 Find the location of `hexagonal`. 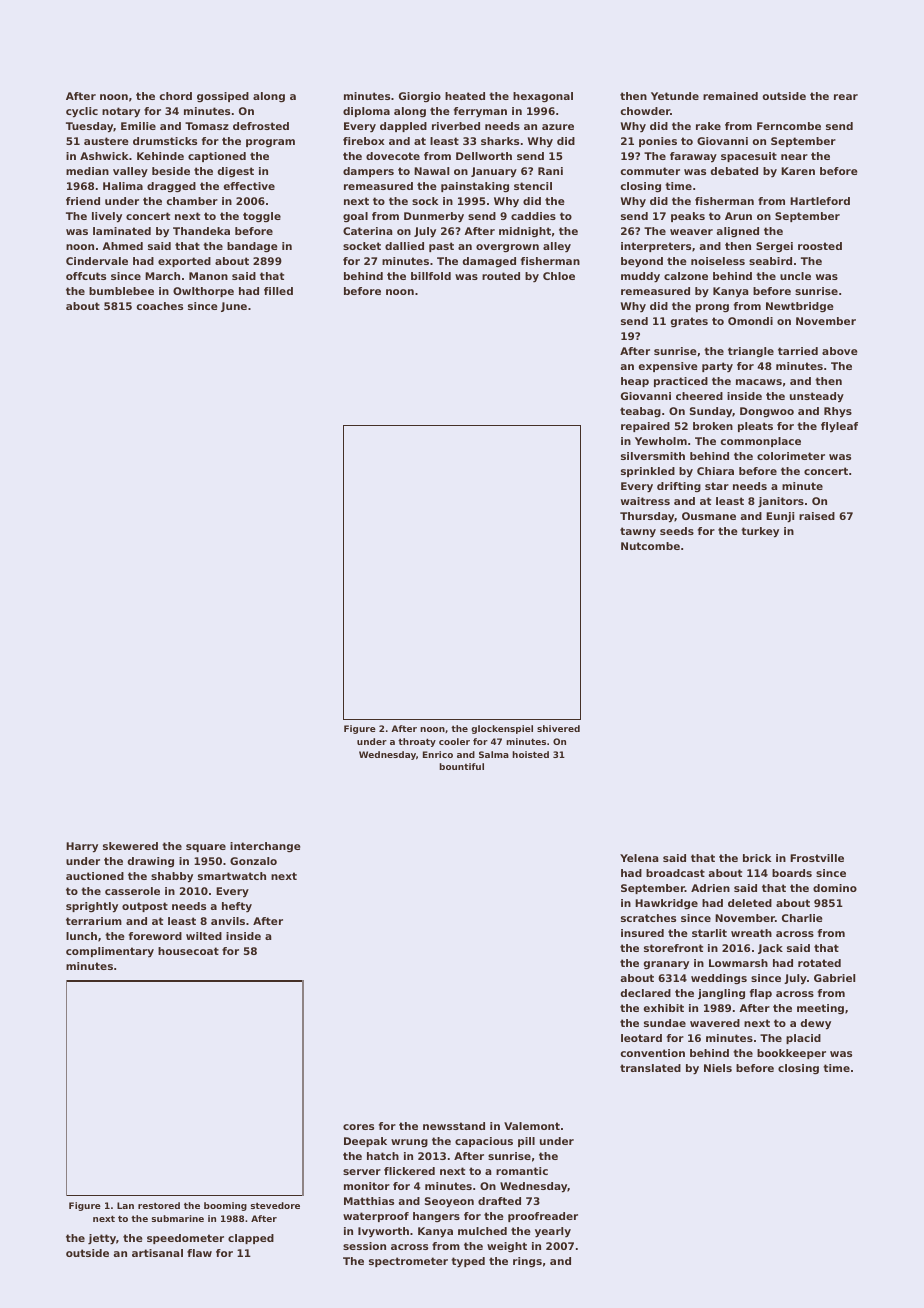

hexagonal is located at coordinates (543, 97).
